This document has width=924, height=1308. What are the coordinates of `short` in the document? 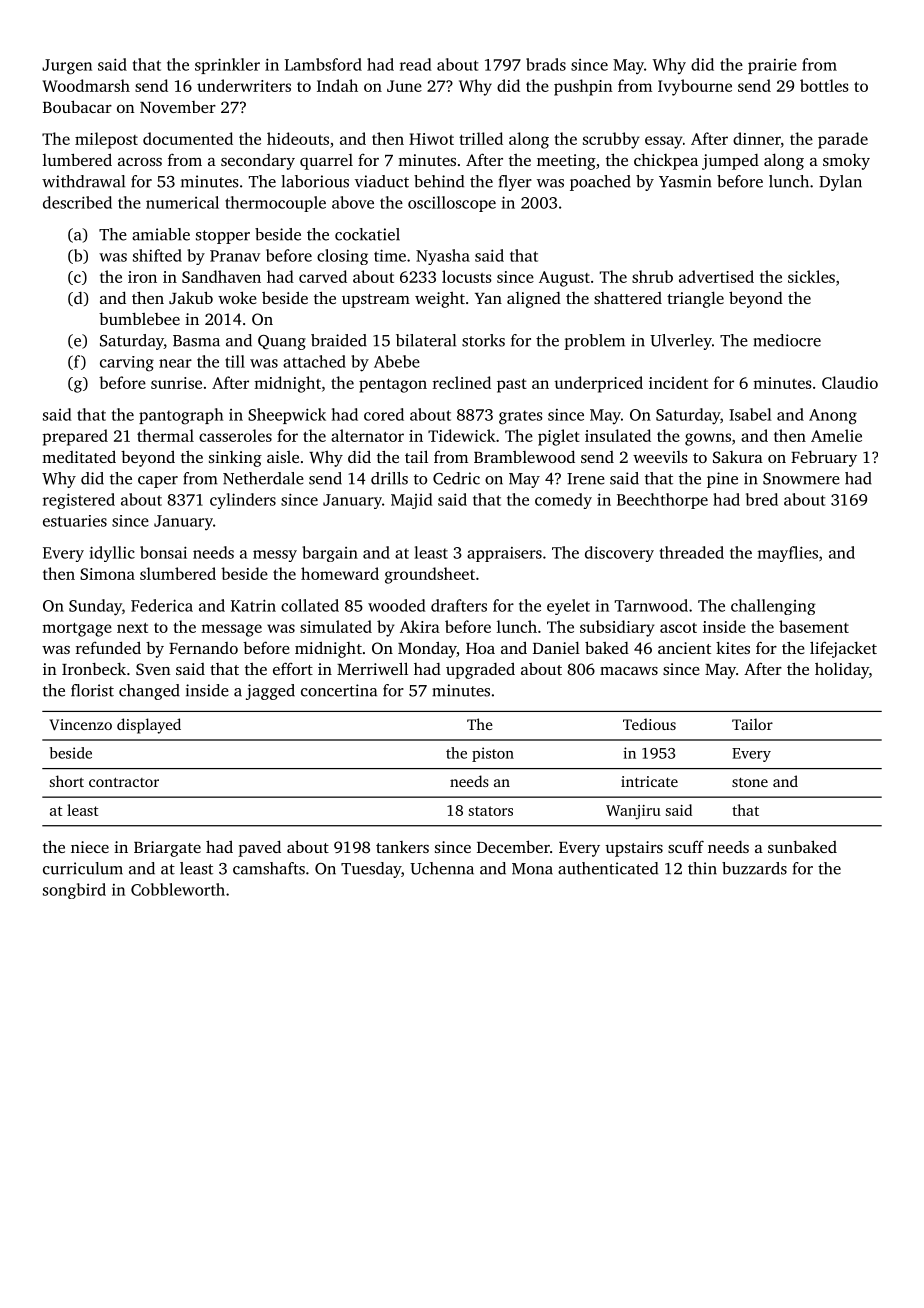 It's located at (67, 781).
